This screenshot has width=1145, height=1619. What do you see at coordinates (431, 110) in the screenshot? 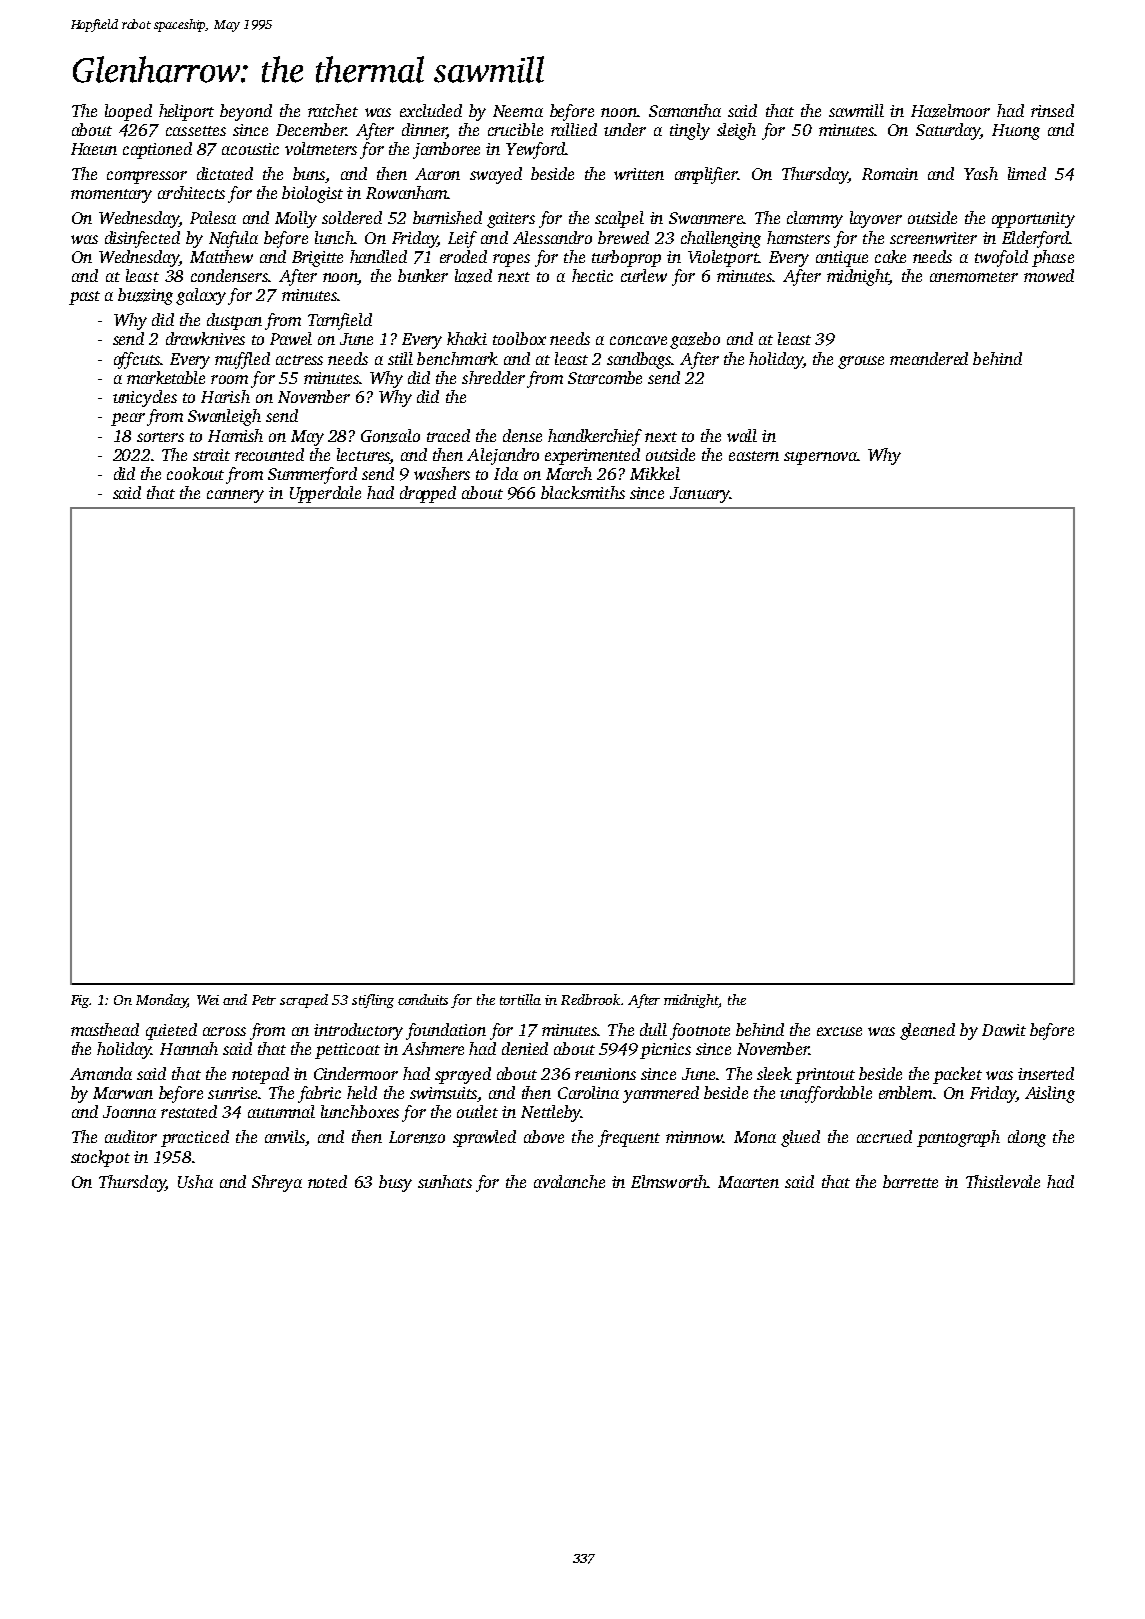
I see `excluded` at bounding box center [431, 110].
